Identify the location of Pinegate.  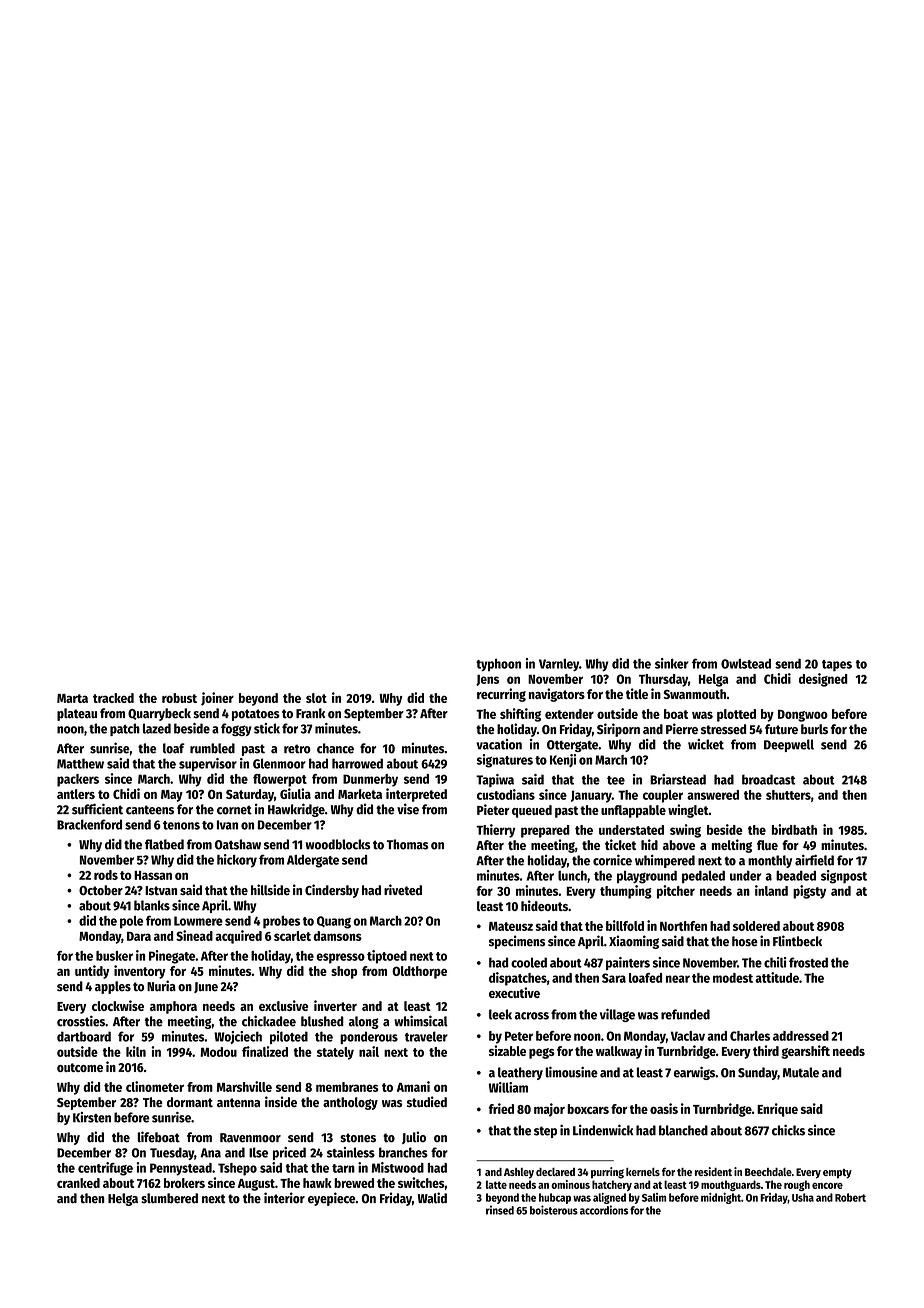
(172, 957).
